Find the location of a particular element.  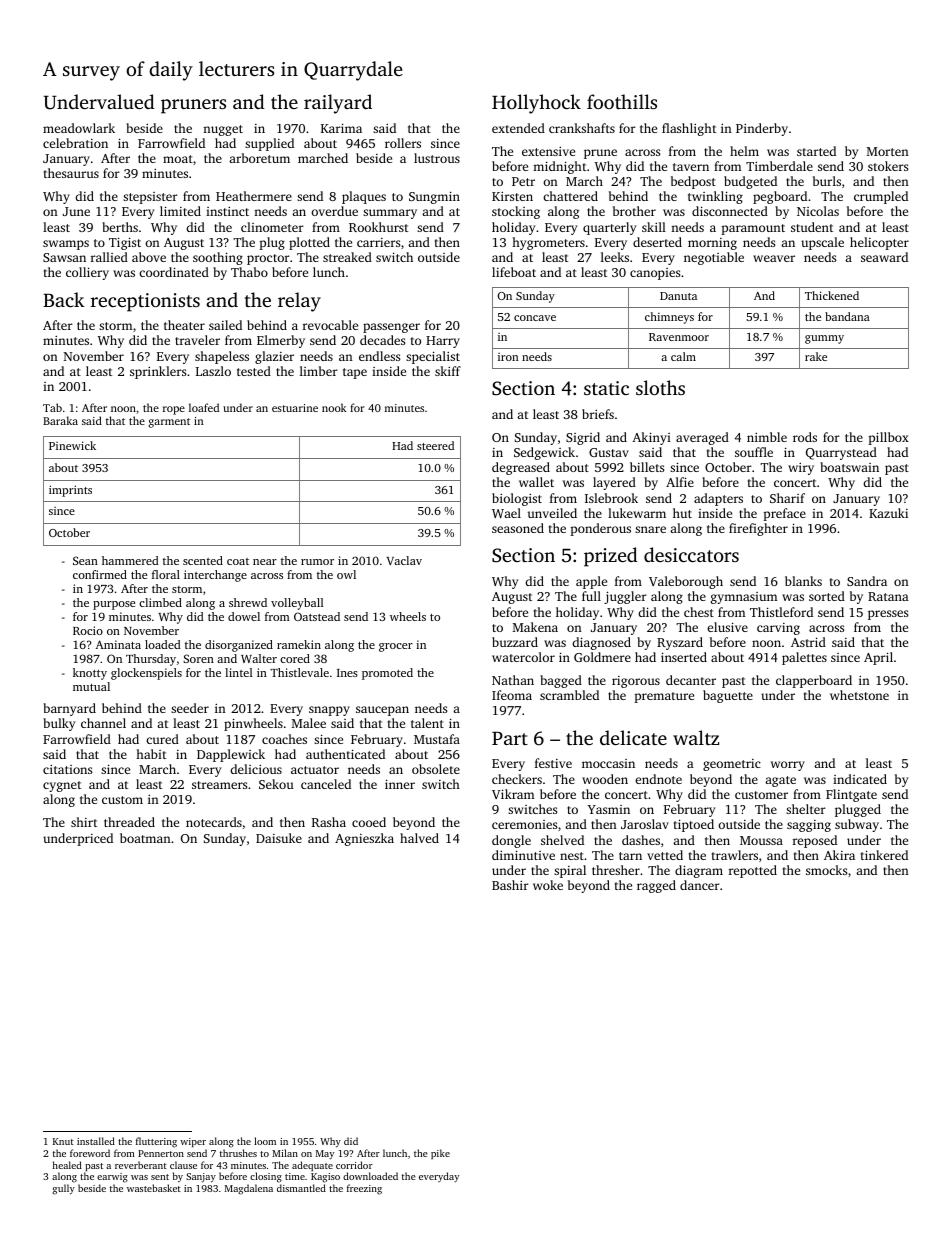

meadowlark is located at coordinates (79, 128).
